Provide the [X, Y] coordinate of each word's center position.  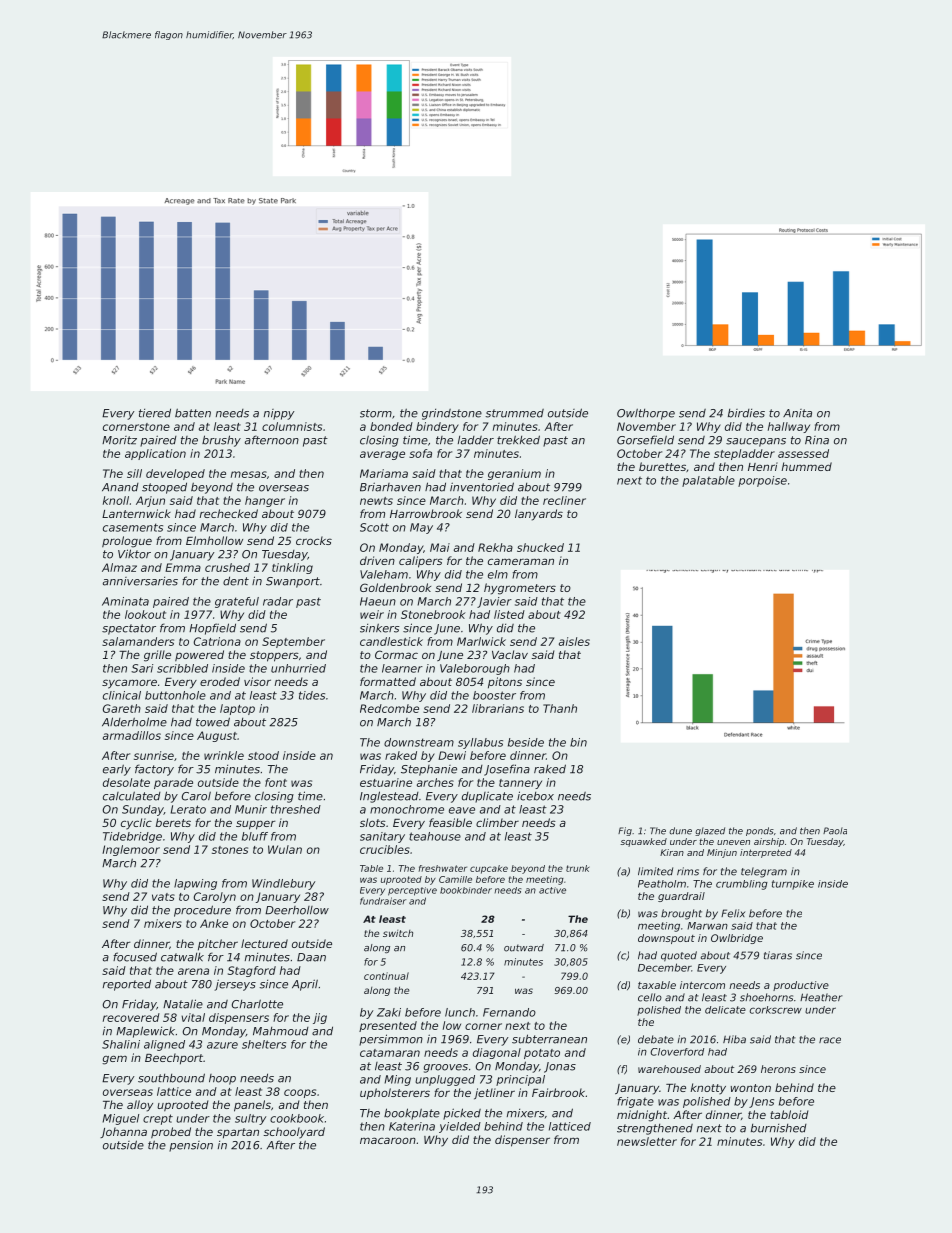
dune [680, 831]
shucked [540, 547]
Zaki [389, 1012]
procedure [202, 911]
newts [376, 501]
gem [114, 1060]
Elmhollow [214, 540]
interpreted [766, 853]
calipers [421, 562]
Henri [763, 466]
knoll [116, 500]
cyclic [136, 824]
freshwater [443, 868]
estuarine [386, 782]
